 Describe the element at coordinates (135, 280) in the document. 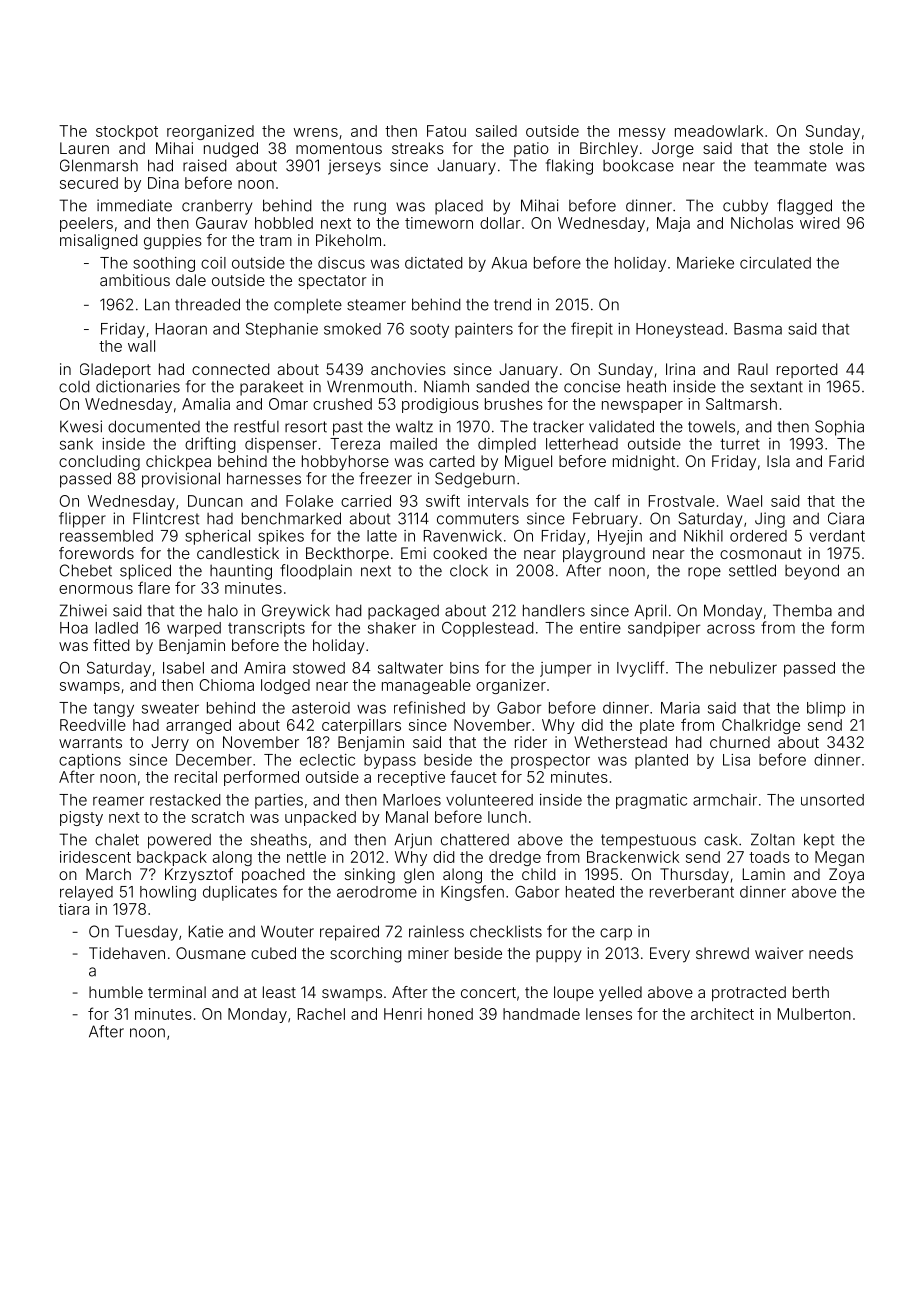

I see `ambitious` at that location.
